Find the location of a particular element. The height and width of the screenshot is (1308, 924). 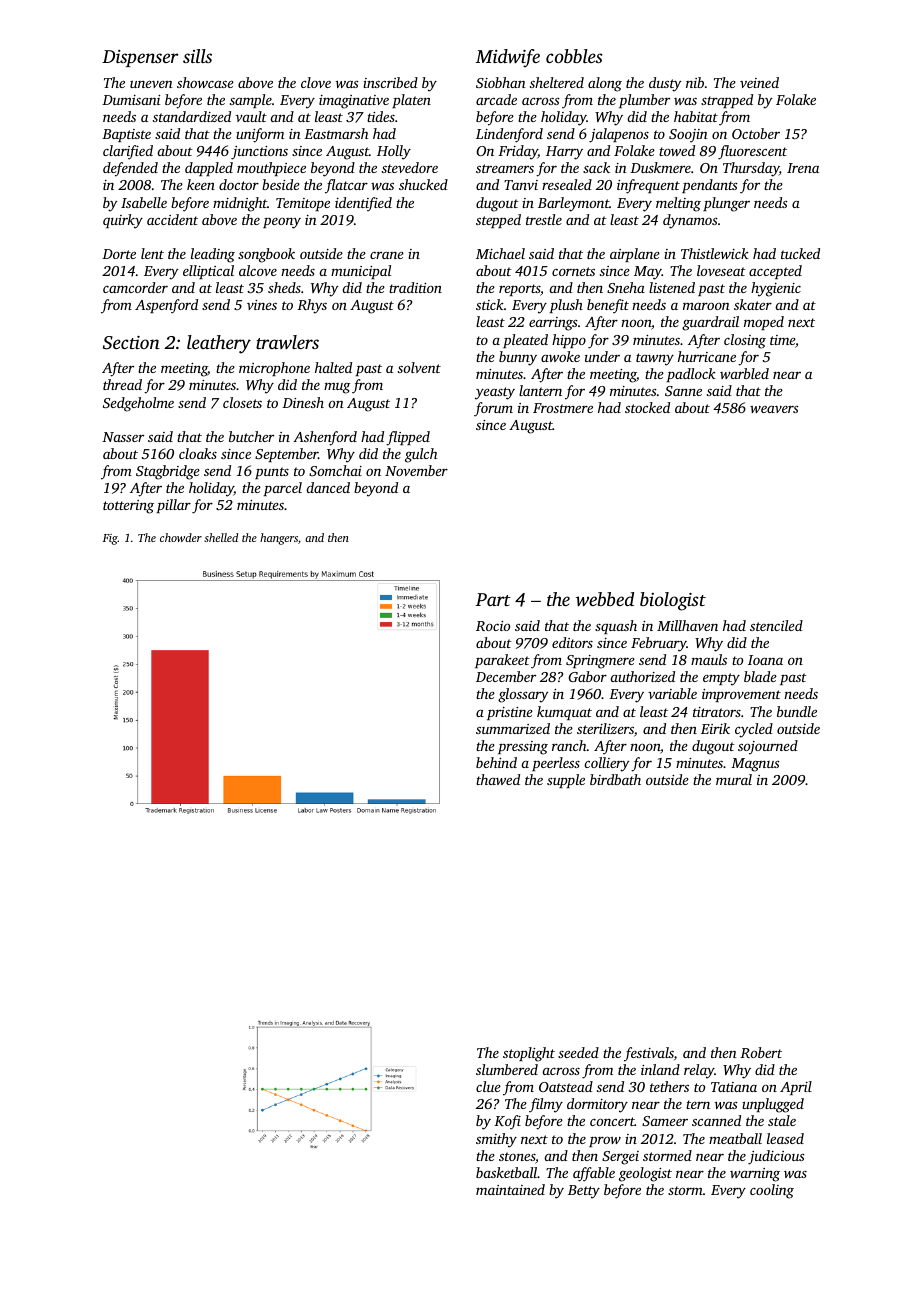

Frostmere is located at coordinates (563, 408).
